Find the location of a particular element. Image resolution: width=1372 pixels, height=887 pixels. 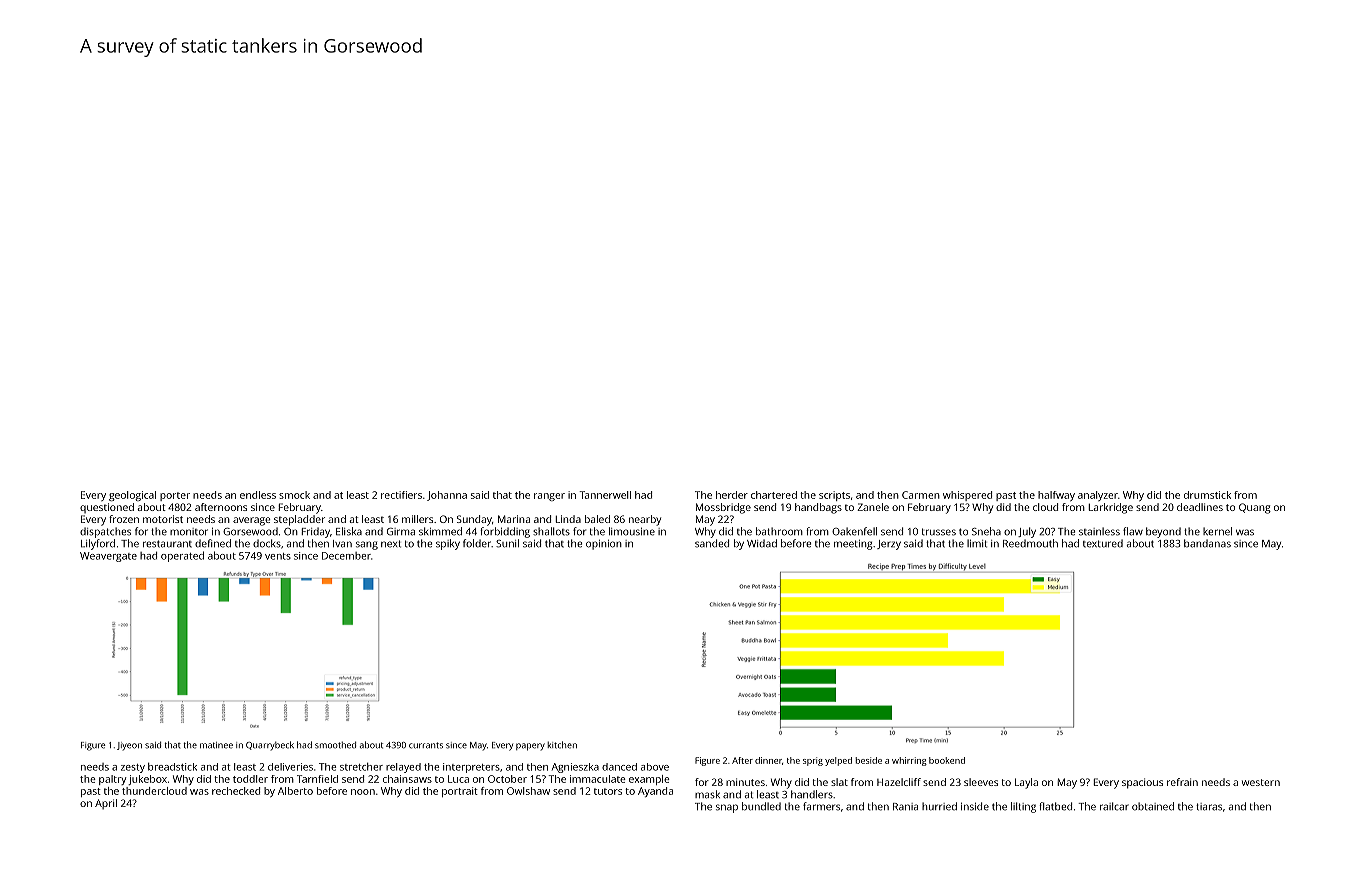

obtained is located at coordinates (1153, 806).
